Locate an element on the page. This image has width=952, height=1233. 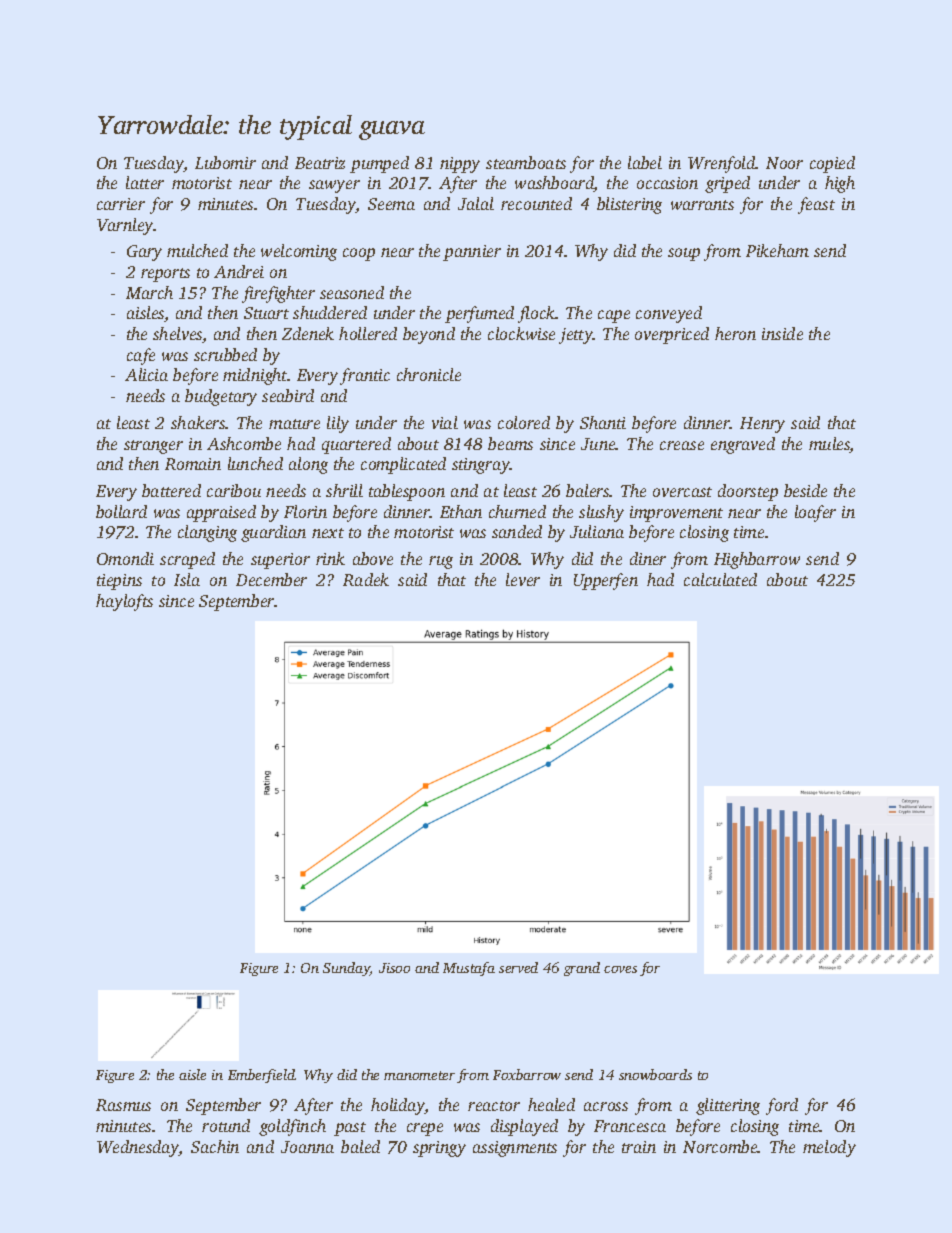
Varnley is located at coordinates (125, 226).
